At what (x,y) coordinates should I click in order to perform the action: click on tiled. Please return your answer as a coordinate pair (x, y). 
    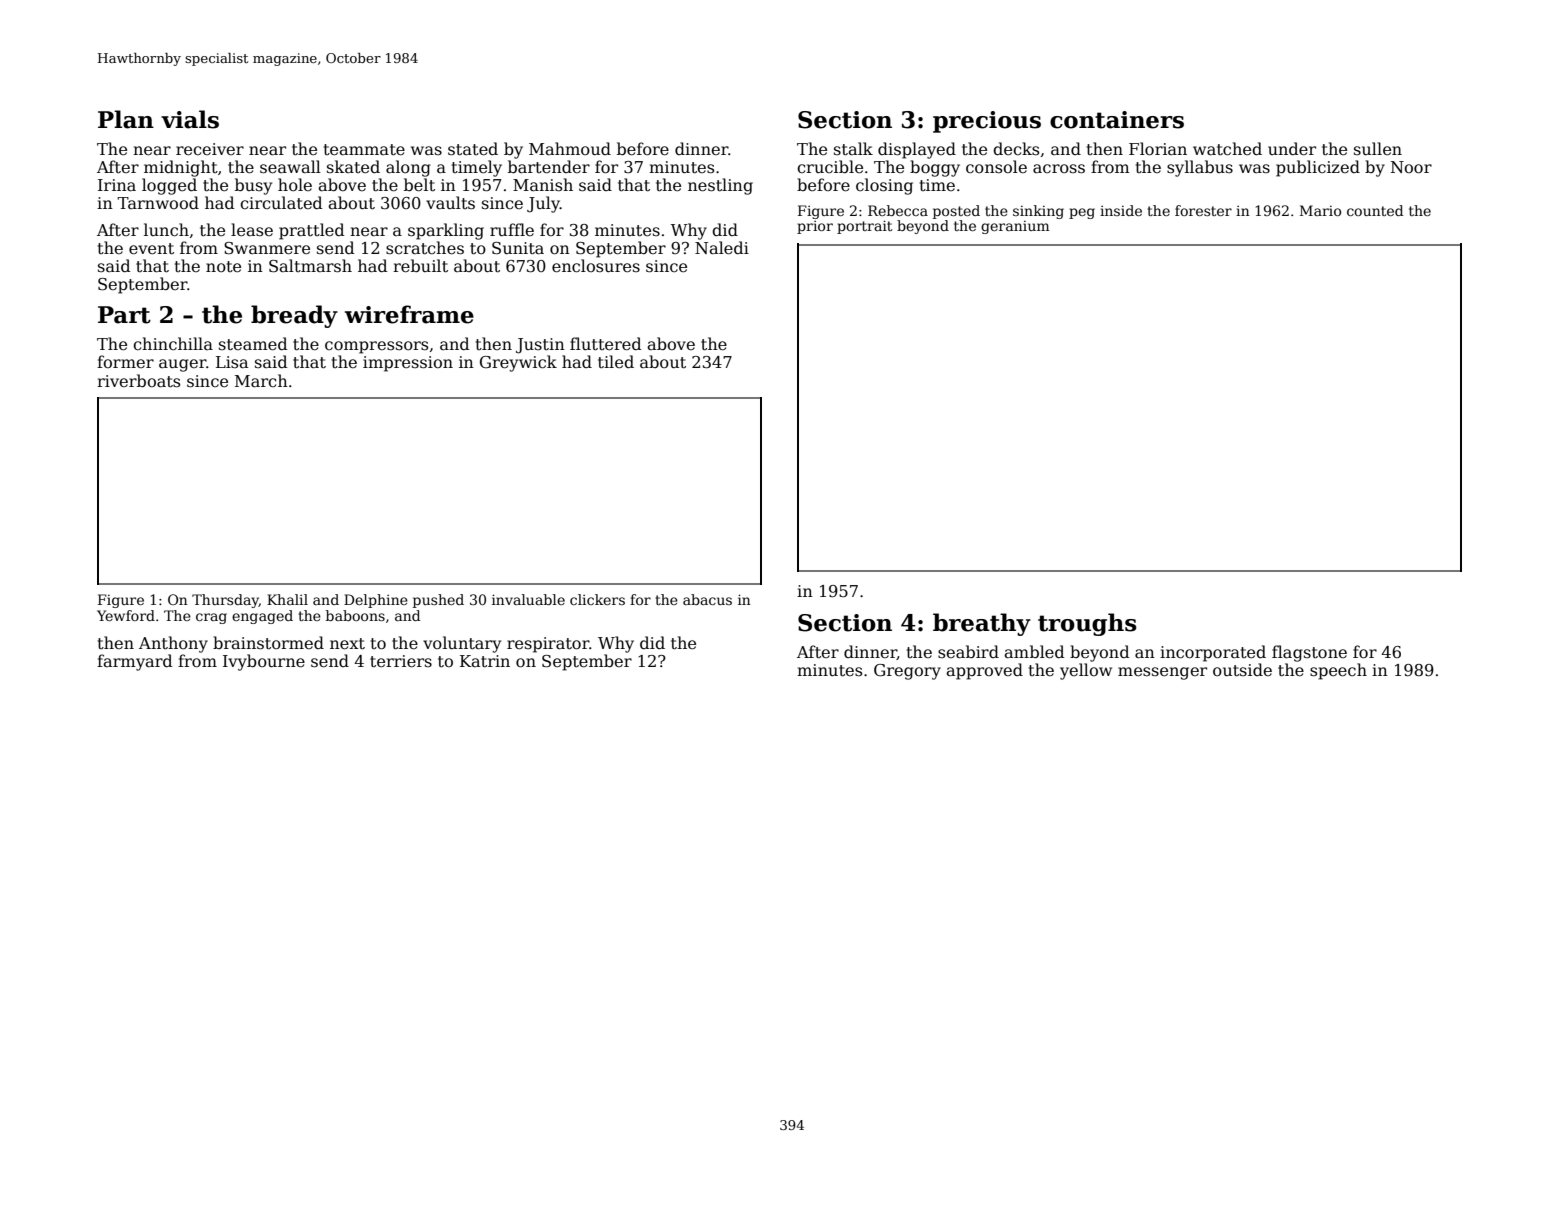
    Looking at the image, I should click on (616, 362).
